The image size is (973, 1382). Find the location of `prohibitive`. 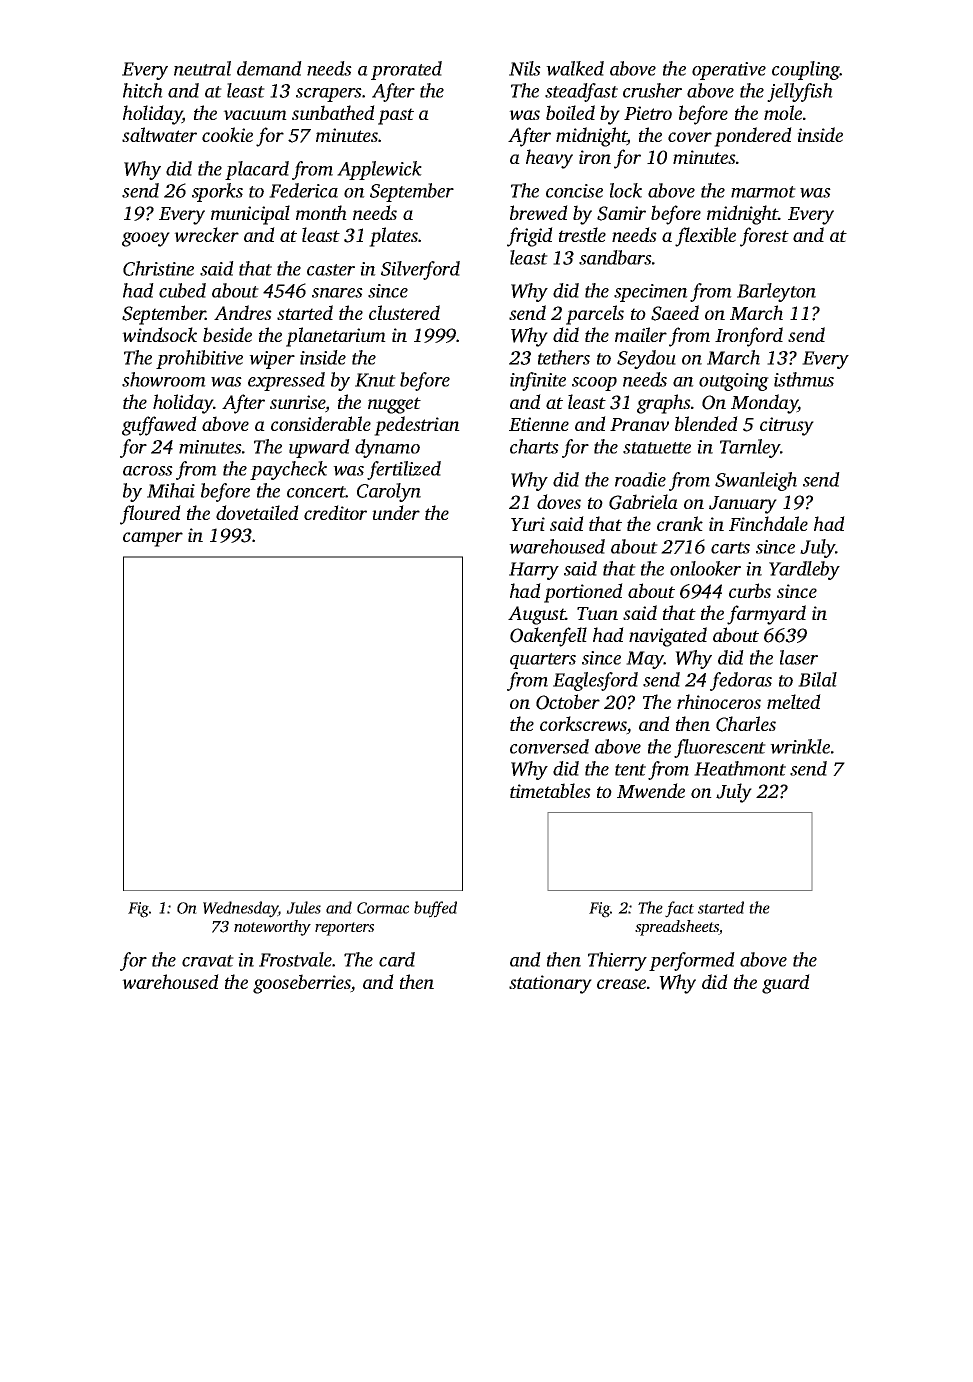

prohibitive is located at coordinates (199, 359).
